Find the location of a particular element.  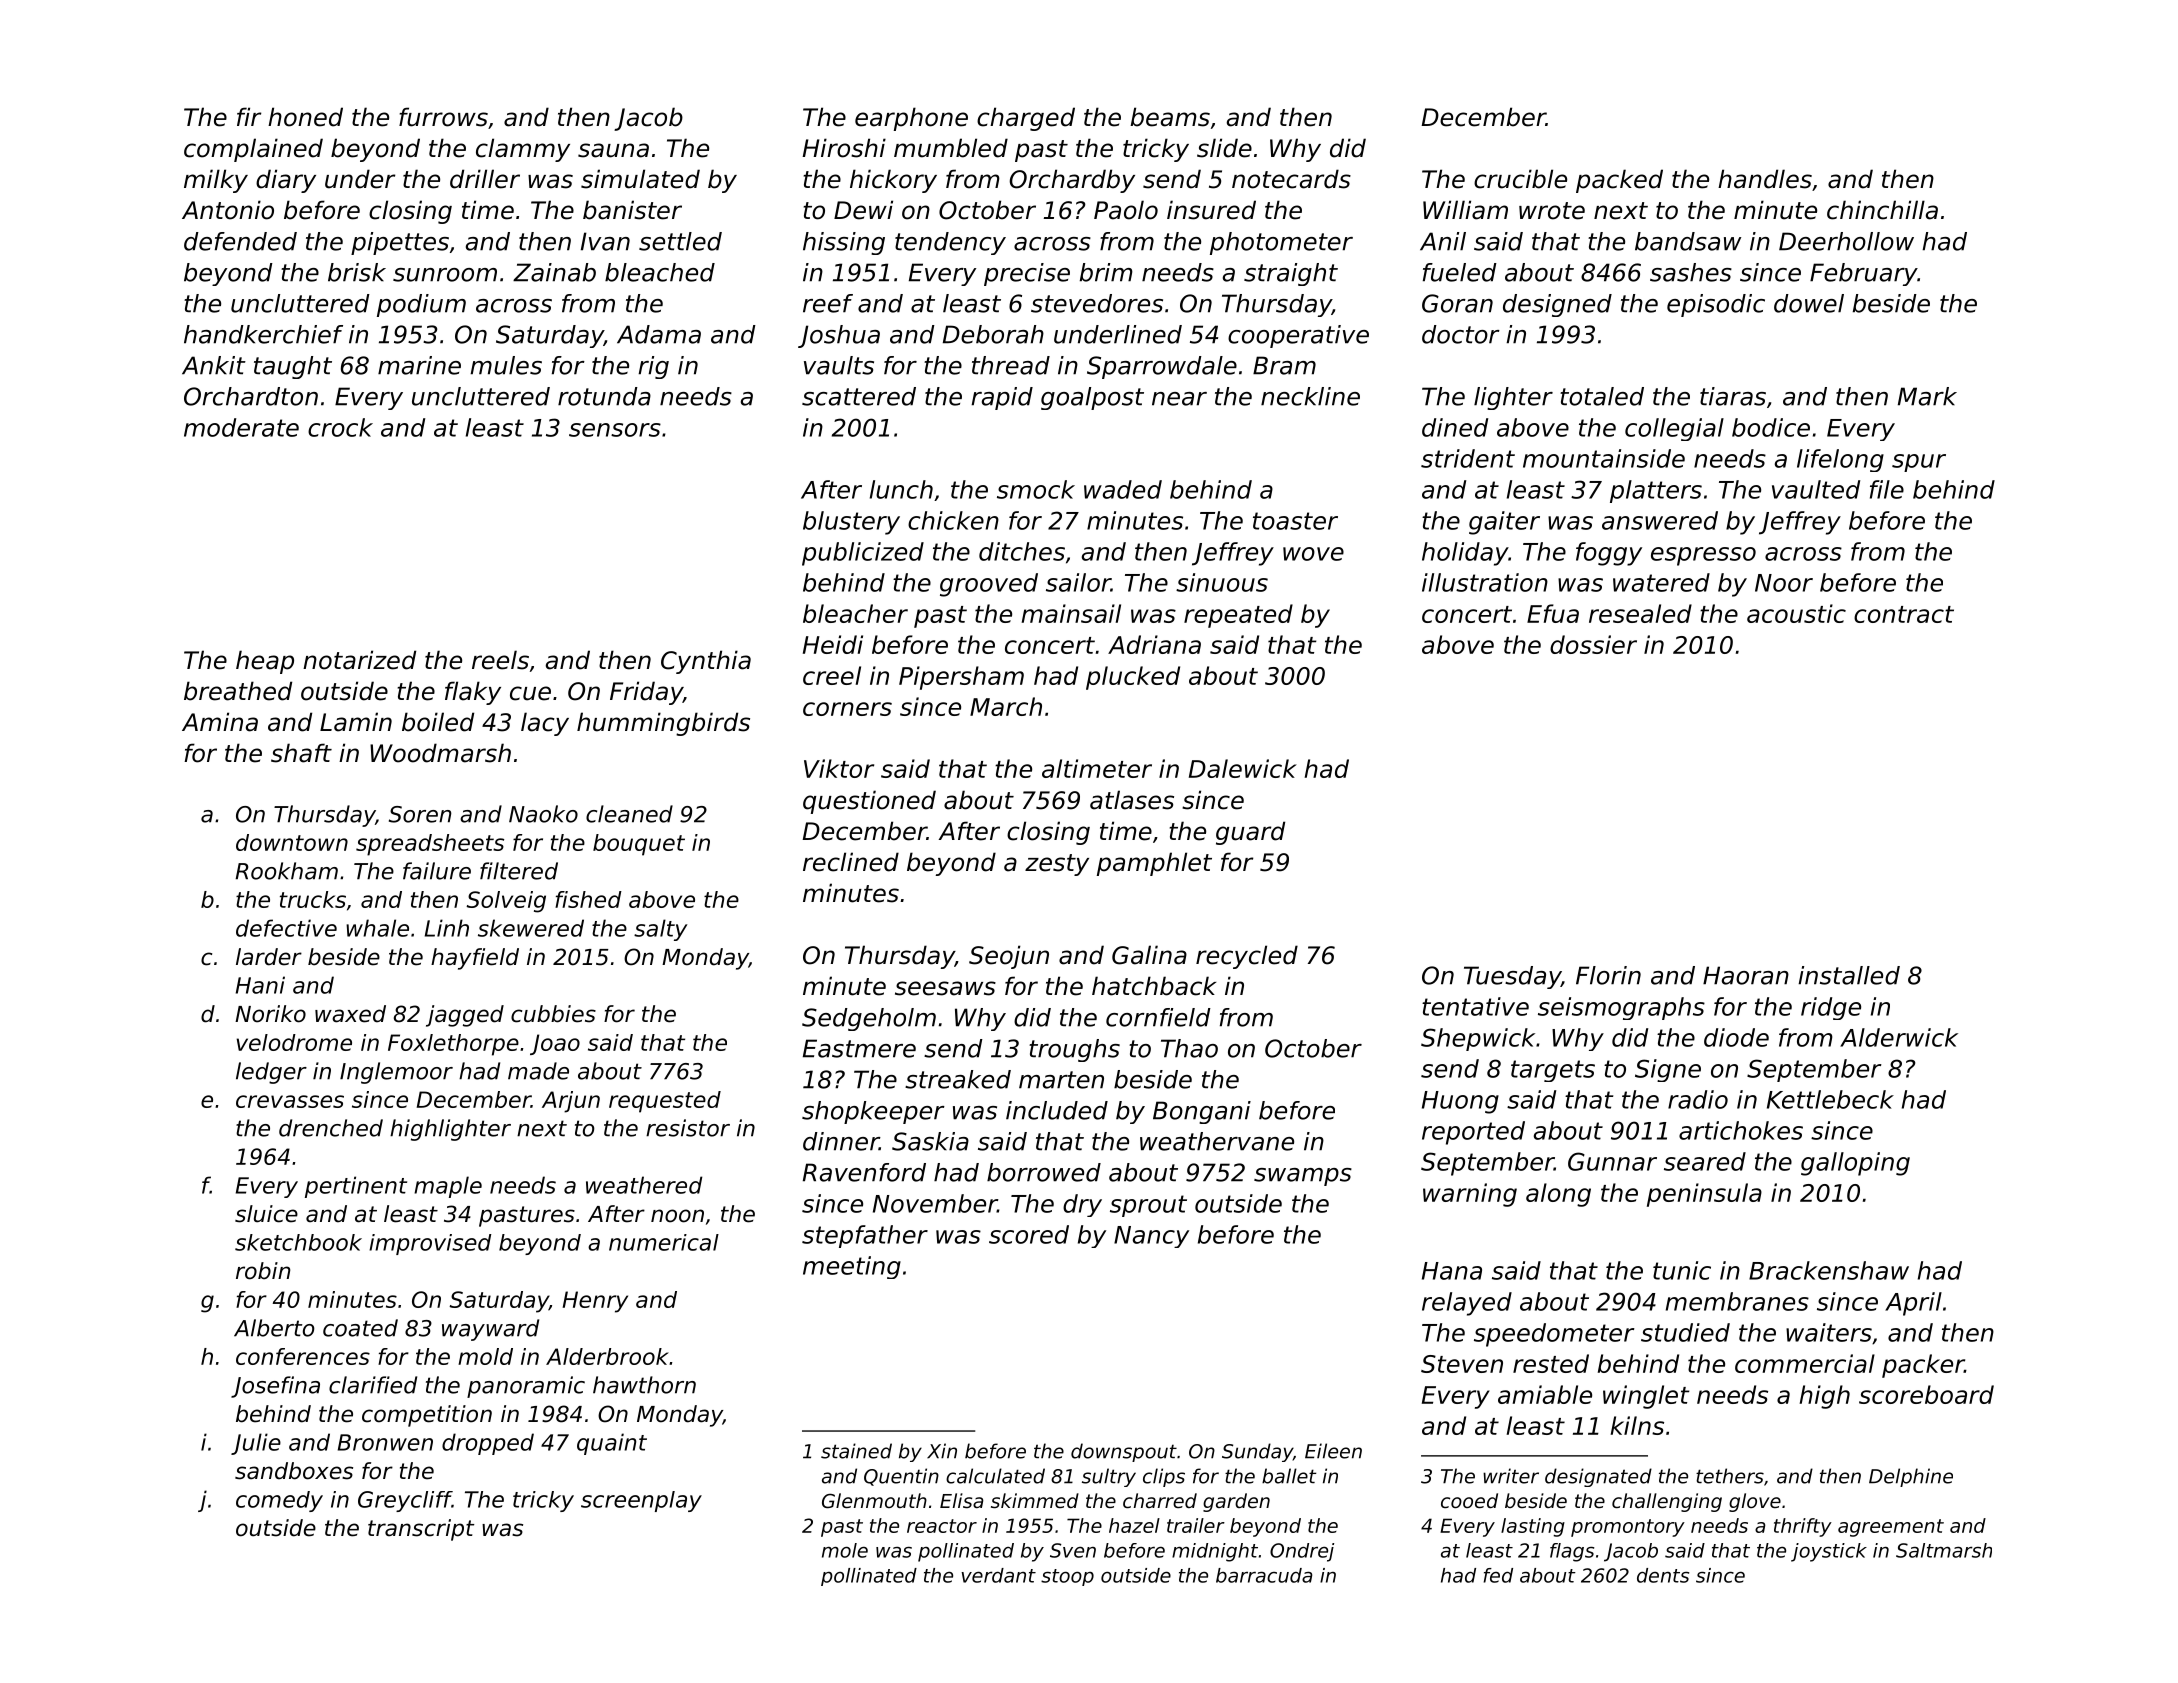

hickory is located at coordinates (893, 181).
